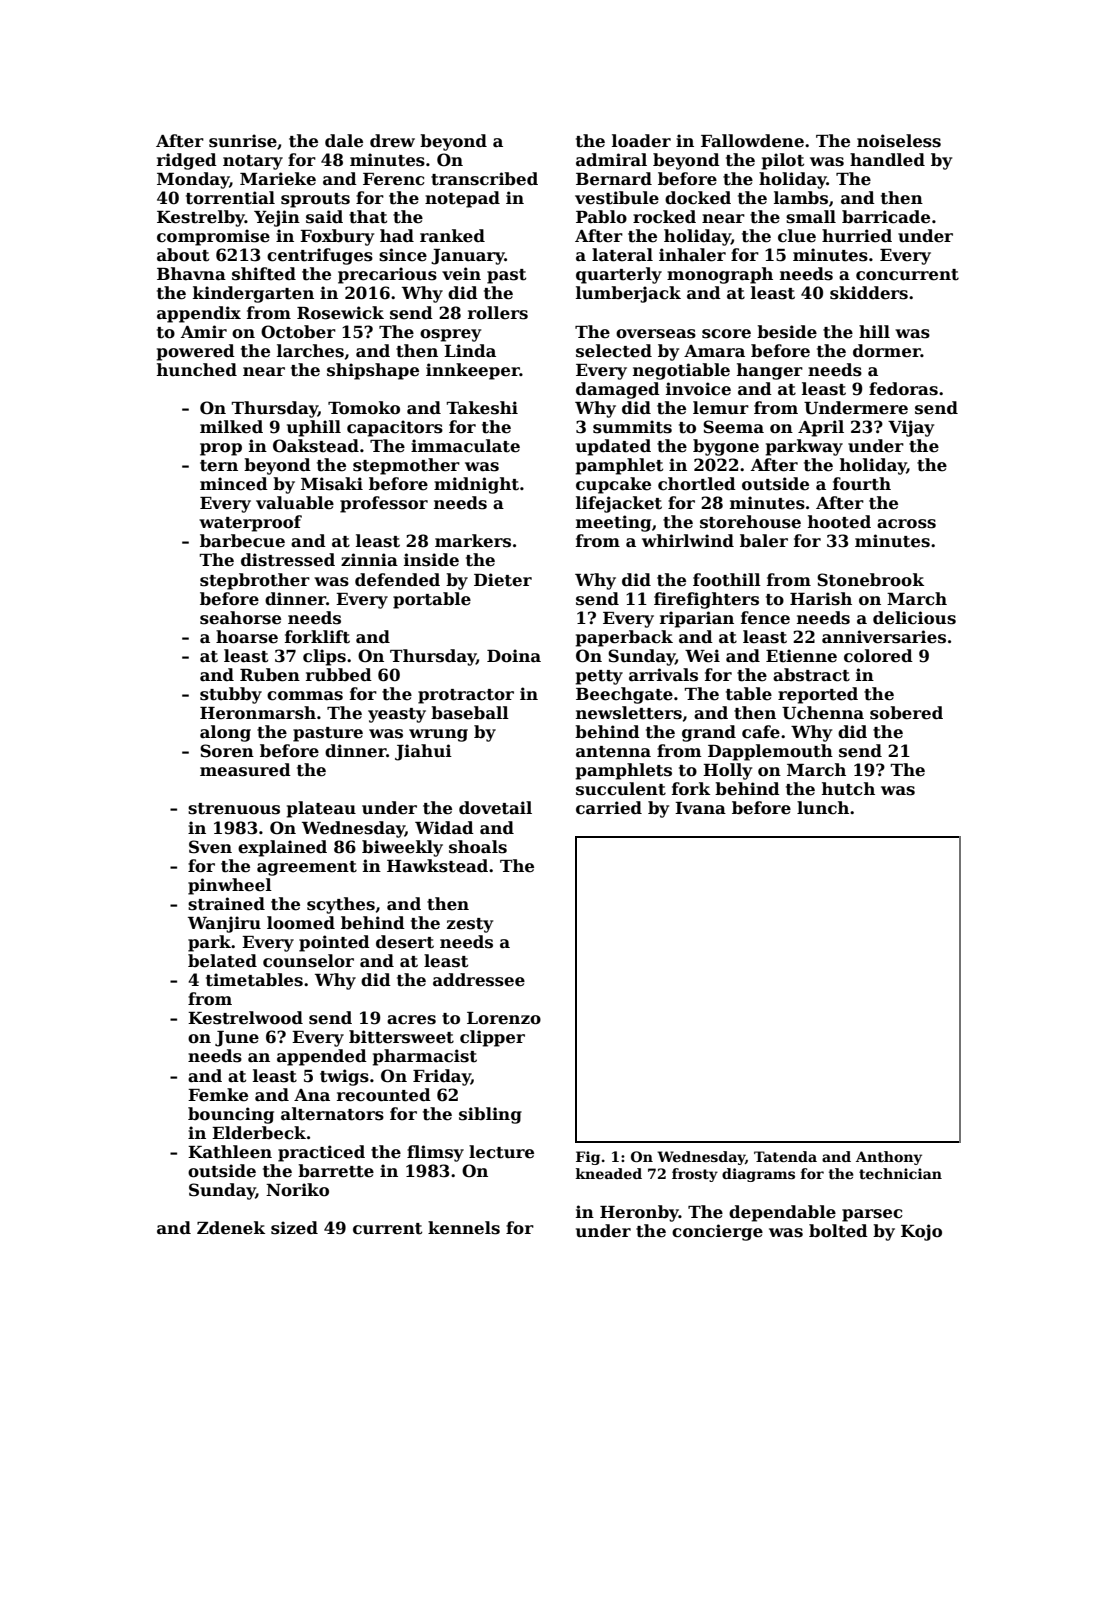 This screenshot has width=1117, height=1618. Describe the element at coordinates (611, 160) in the screenshot. I see `admiral` at that location.
